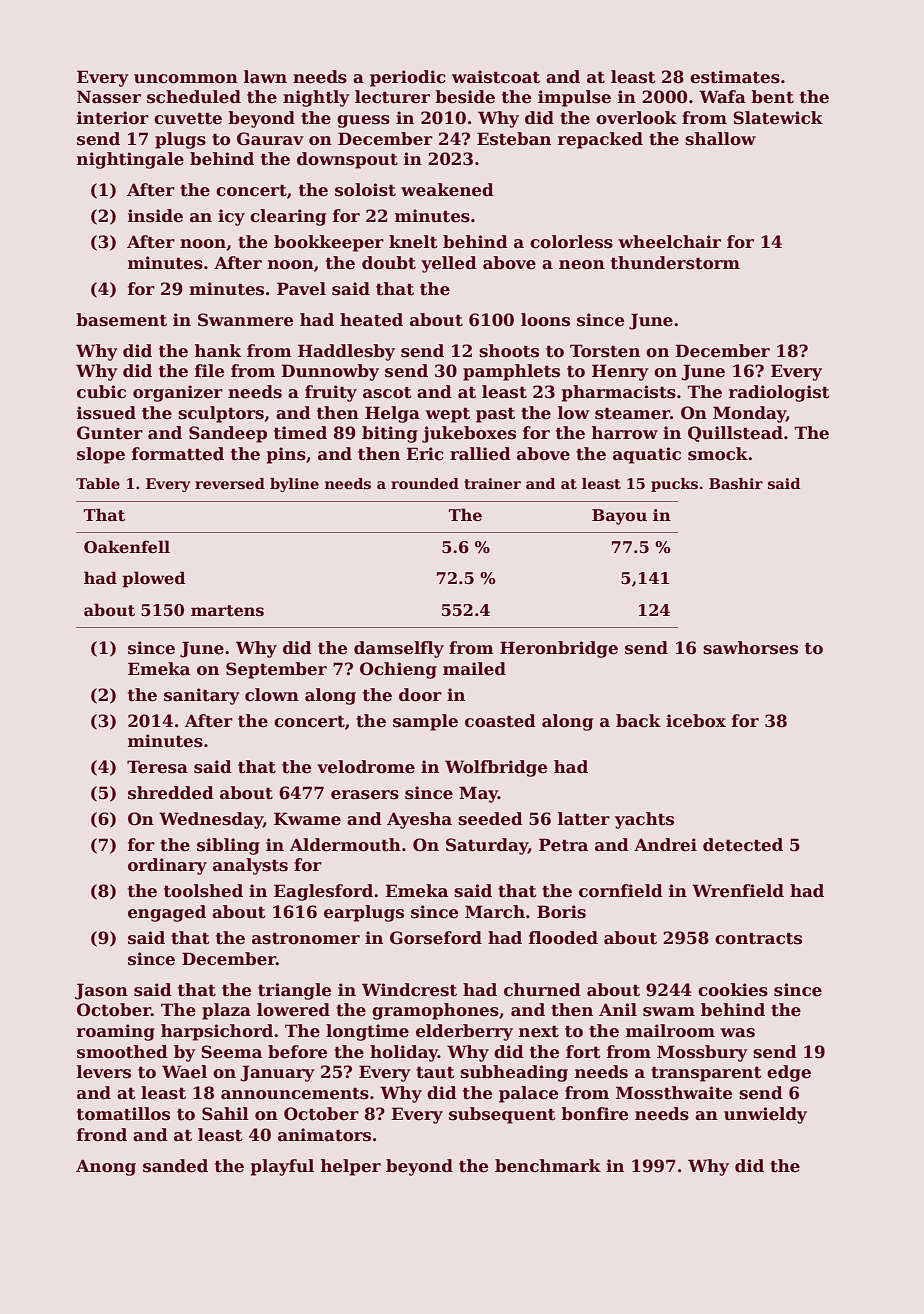 The height and width of the screenshot is (1314, 924). I want to click on weakened, so click(447, 190).
